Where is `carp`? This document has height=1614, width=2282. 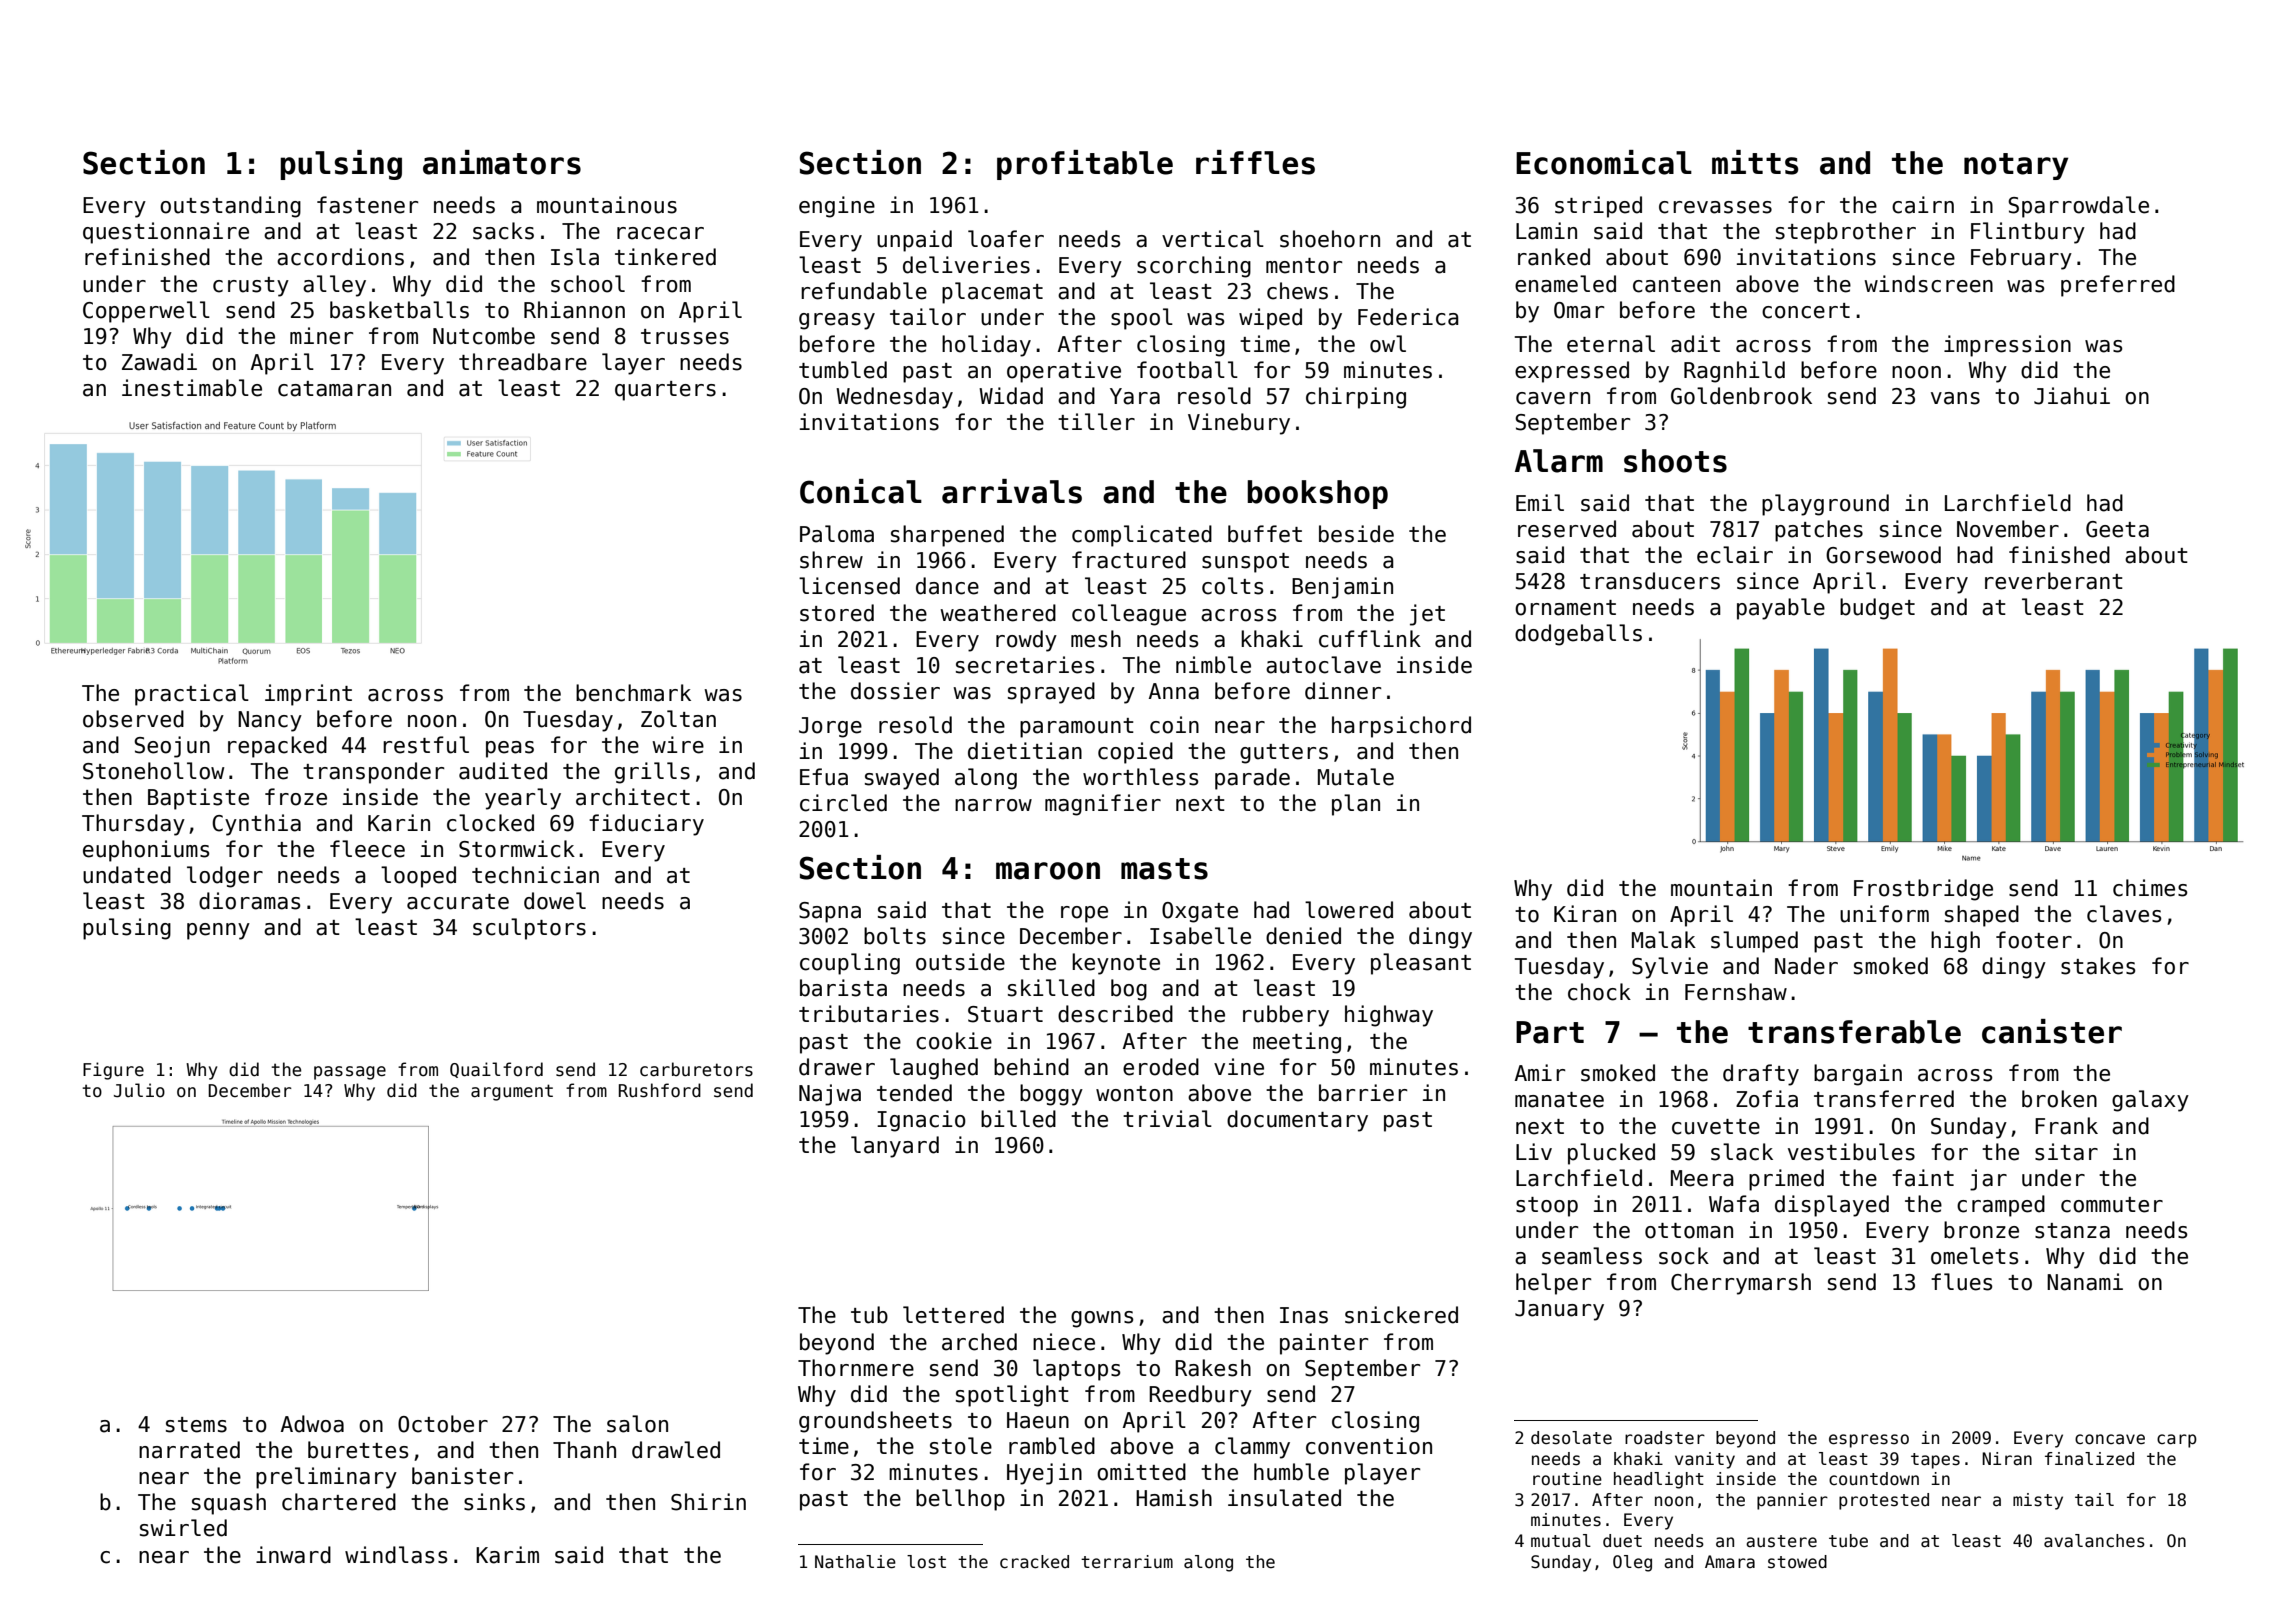 carp is located at coordinates (2177, 1441).
